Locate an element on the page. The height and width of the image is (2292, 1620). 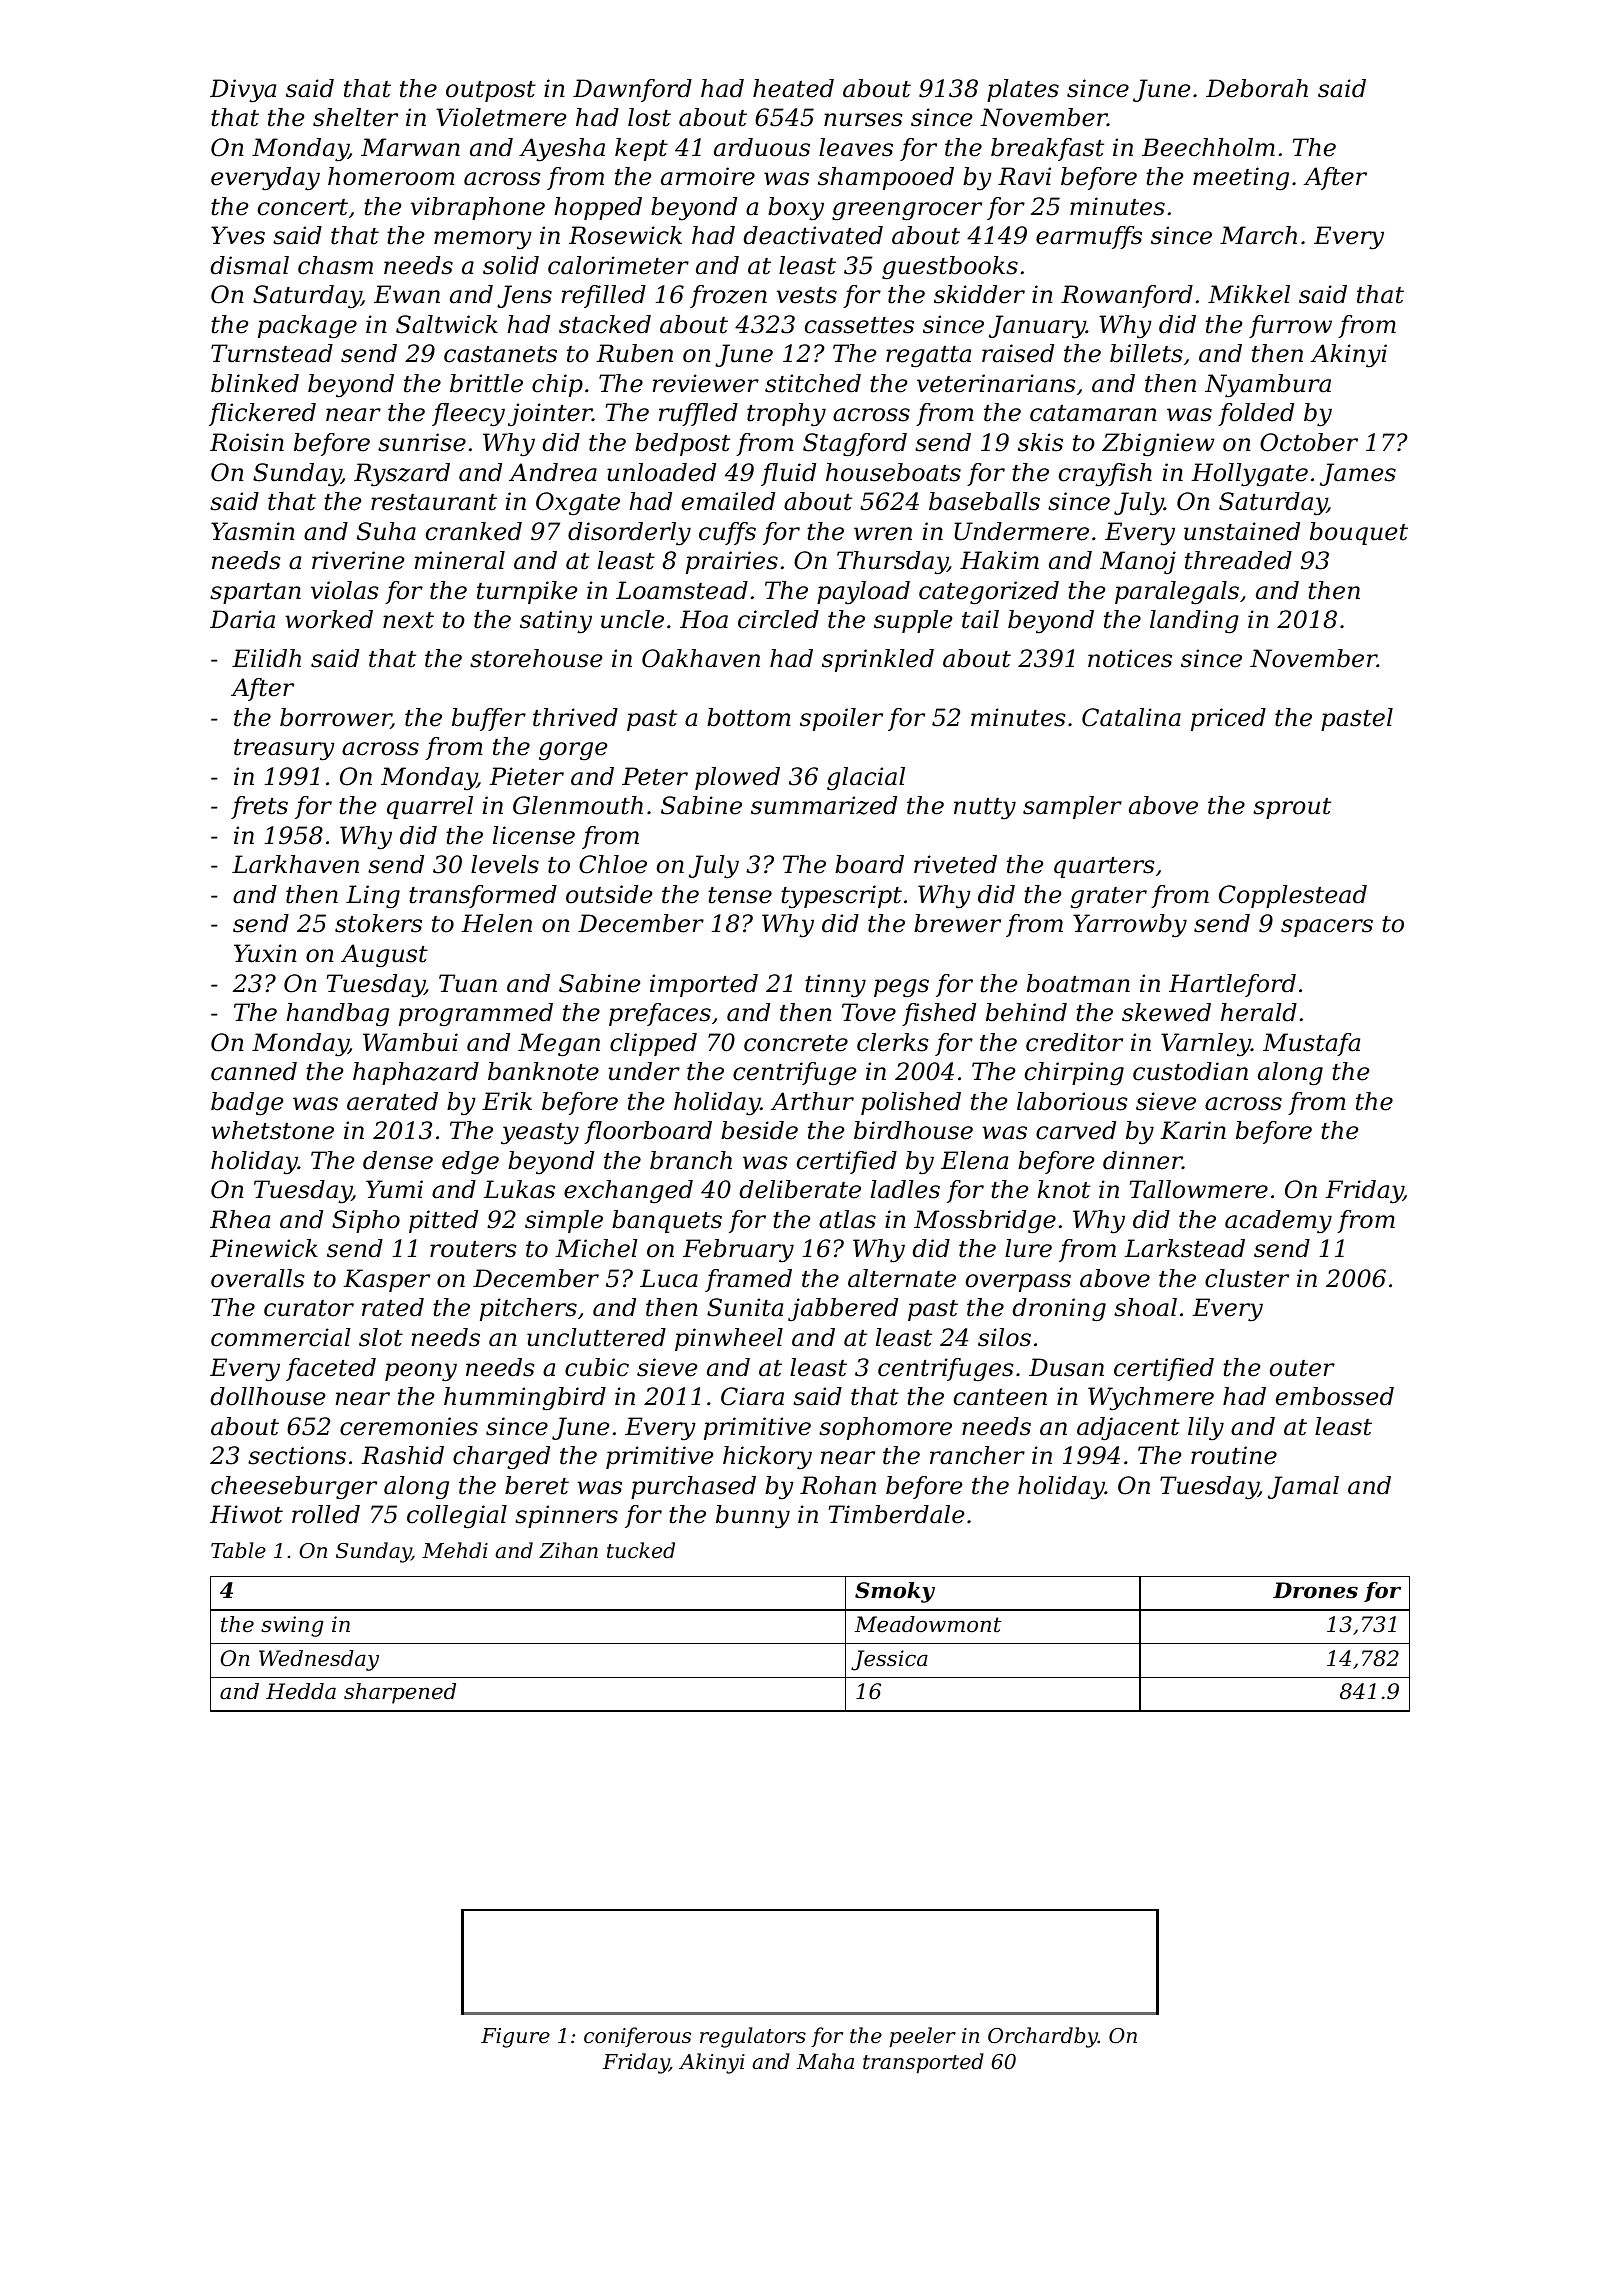
rancher is located at coordinates (977, 1455).
